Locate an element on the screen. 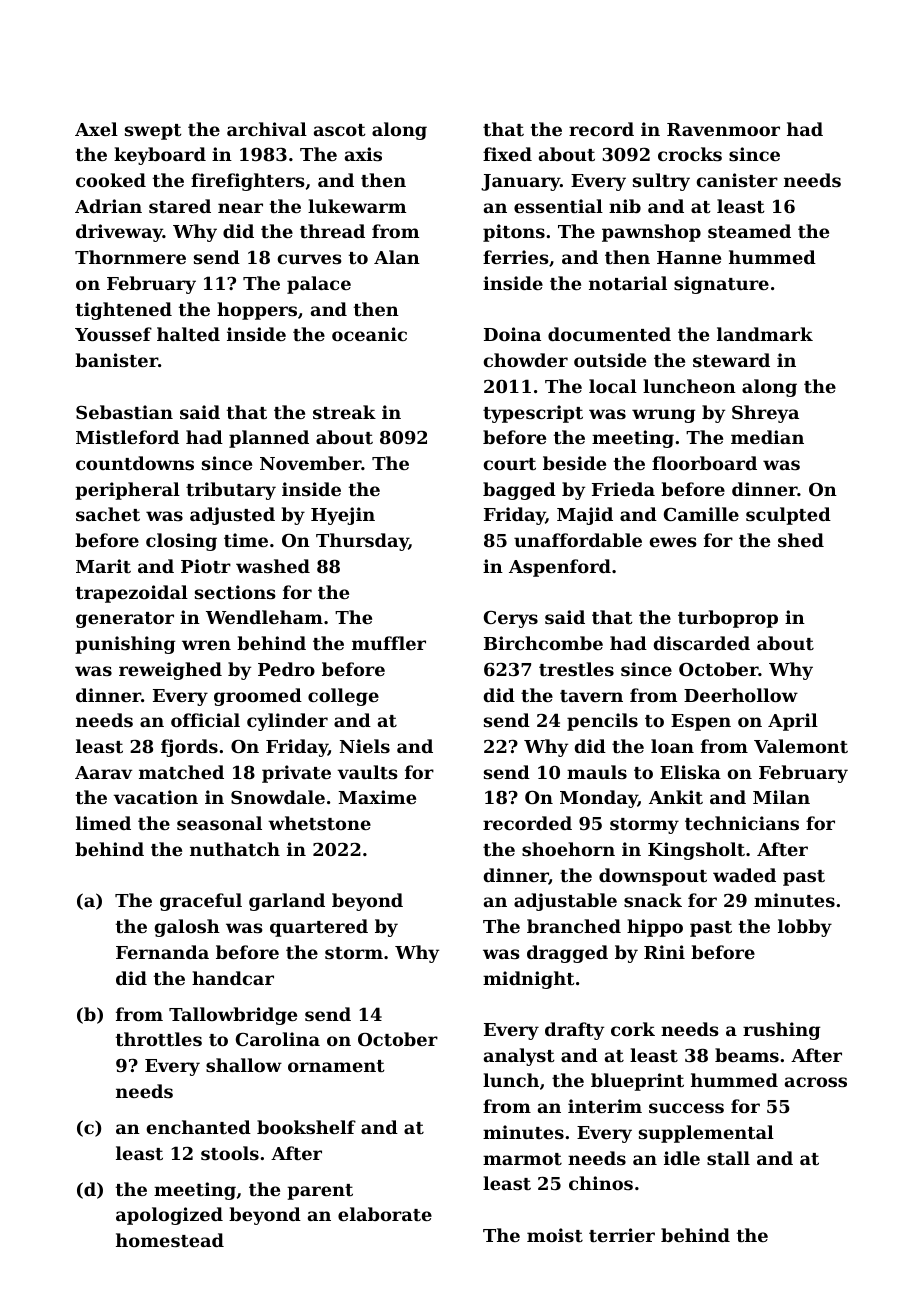  college is located at coordinates (343, 697).
